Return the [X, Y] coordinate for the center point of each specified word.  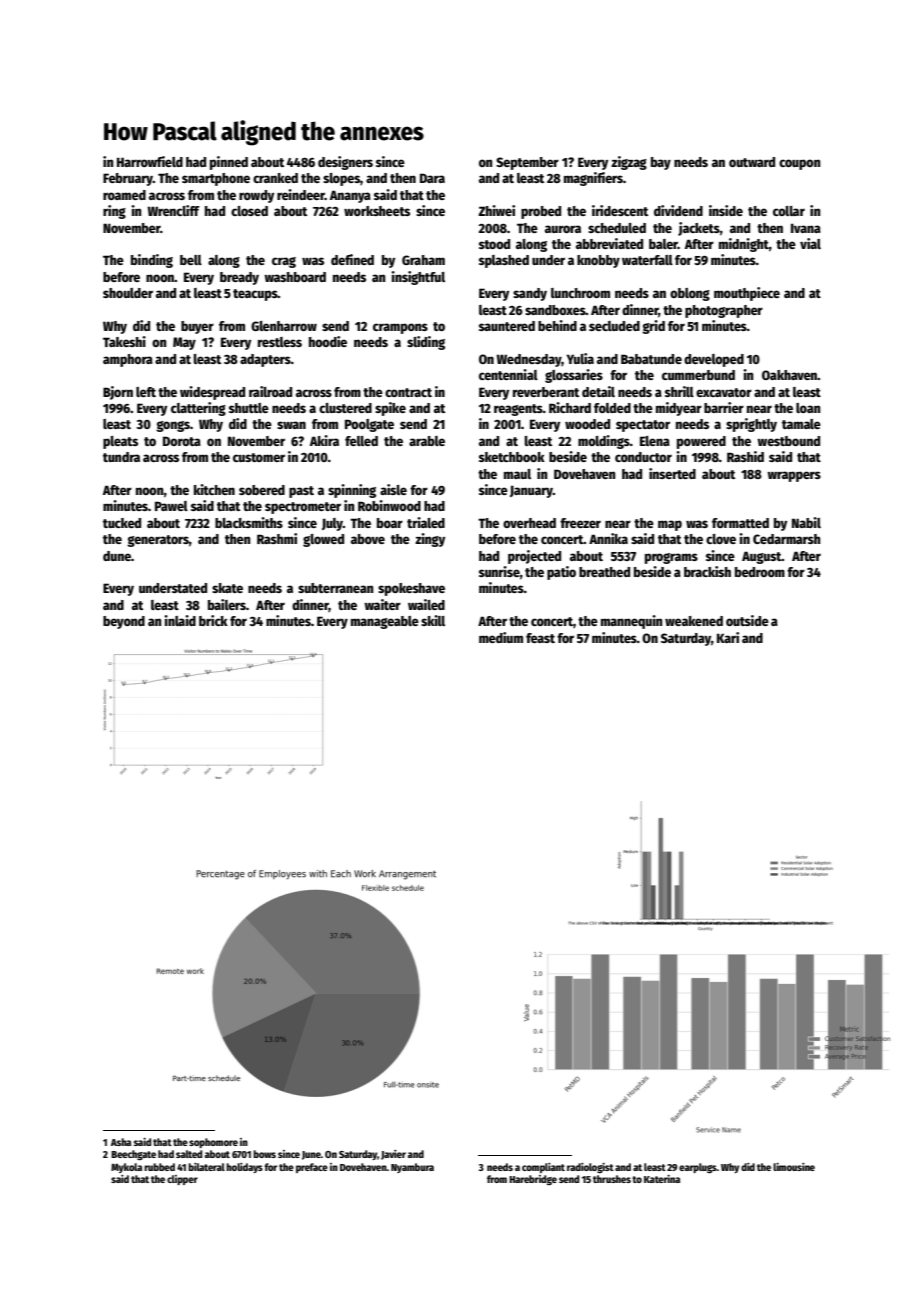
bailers [227, 604]
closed [249, 211]
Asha [121, 1142]
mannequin [631, 622]
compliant [543, 1168]
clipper [182, 1180]
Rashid [745, 456]
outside [747, 620]
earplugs [698, 1168]
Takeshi [124, 341]
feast [540, 638]
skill [433, 620]
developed [714, 360]
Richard [570, 407]
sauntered [507, 326]
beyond [124, 622]
